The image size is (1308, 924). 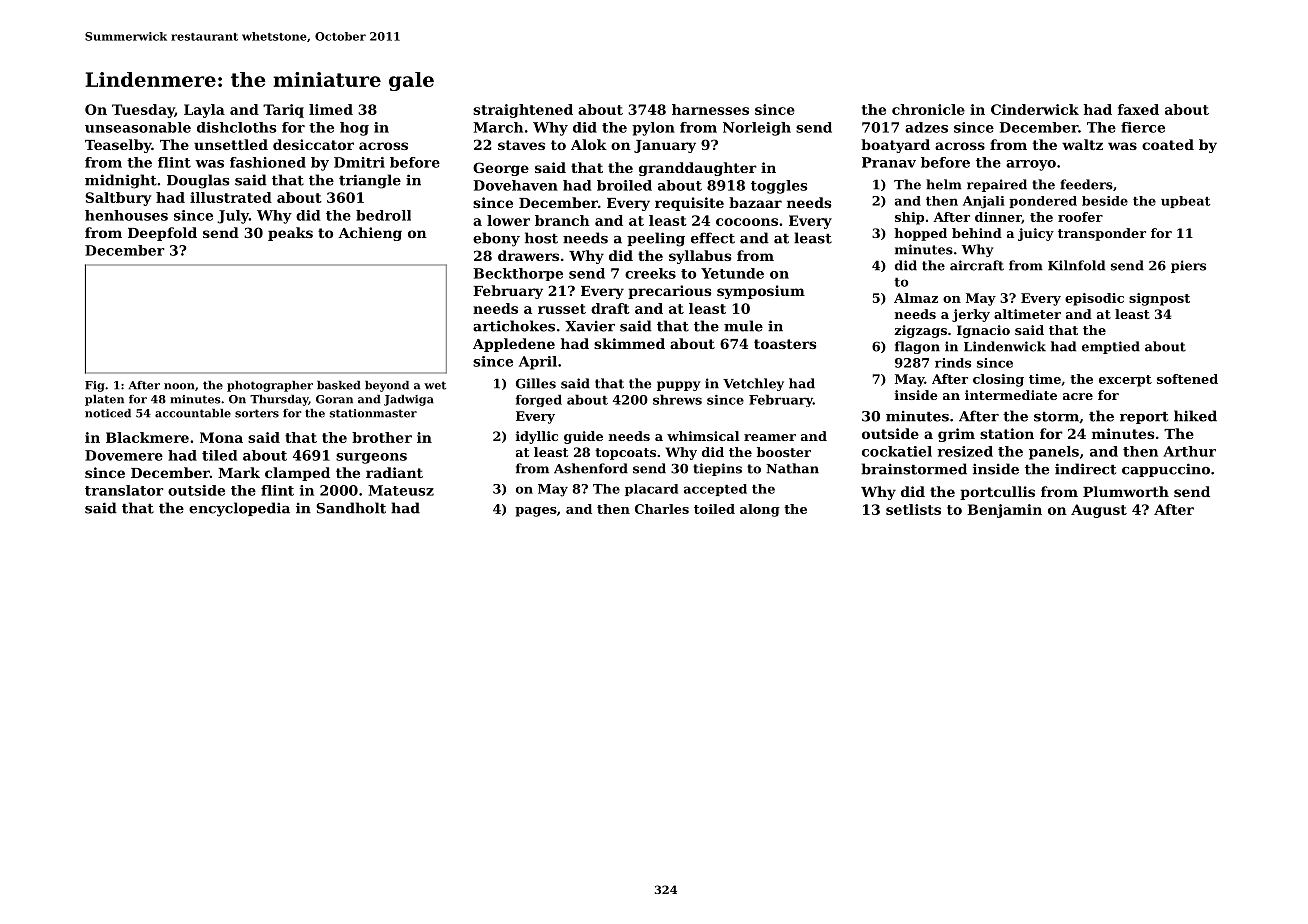 I want to click on upbeat, so click(x=1185, y=202).
